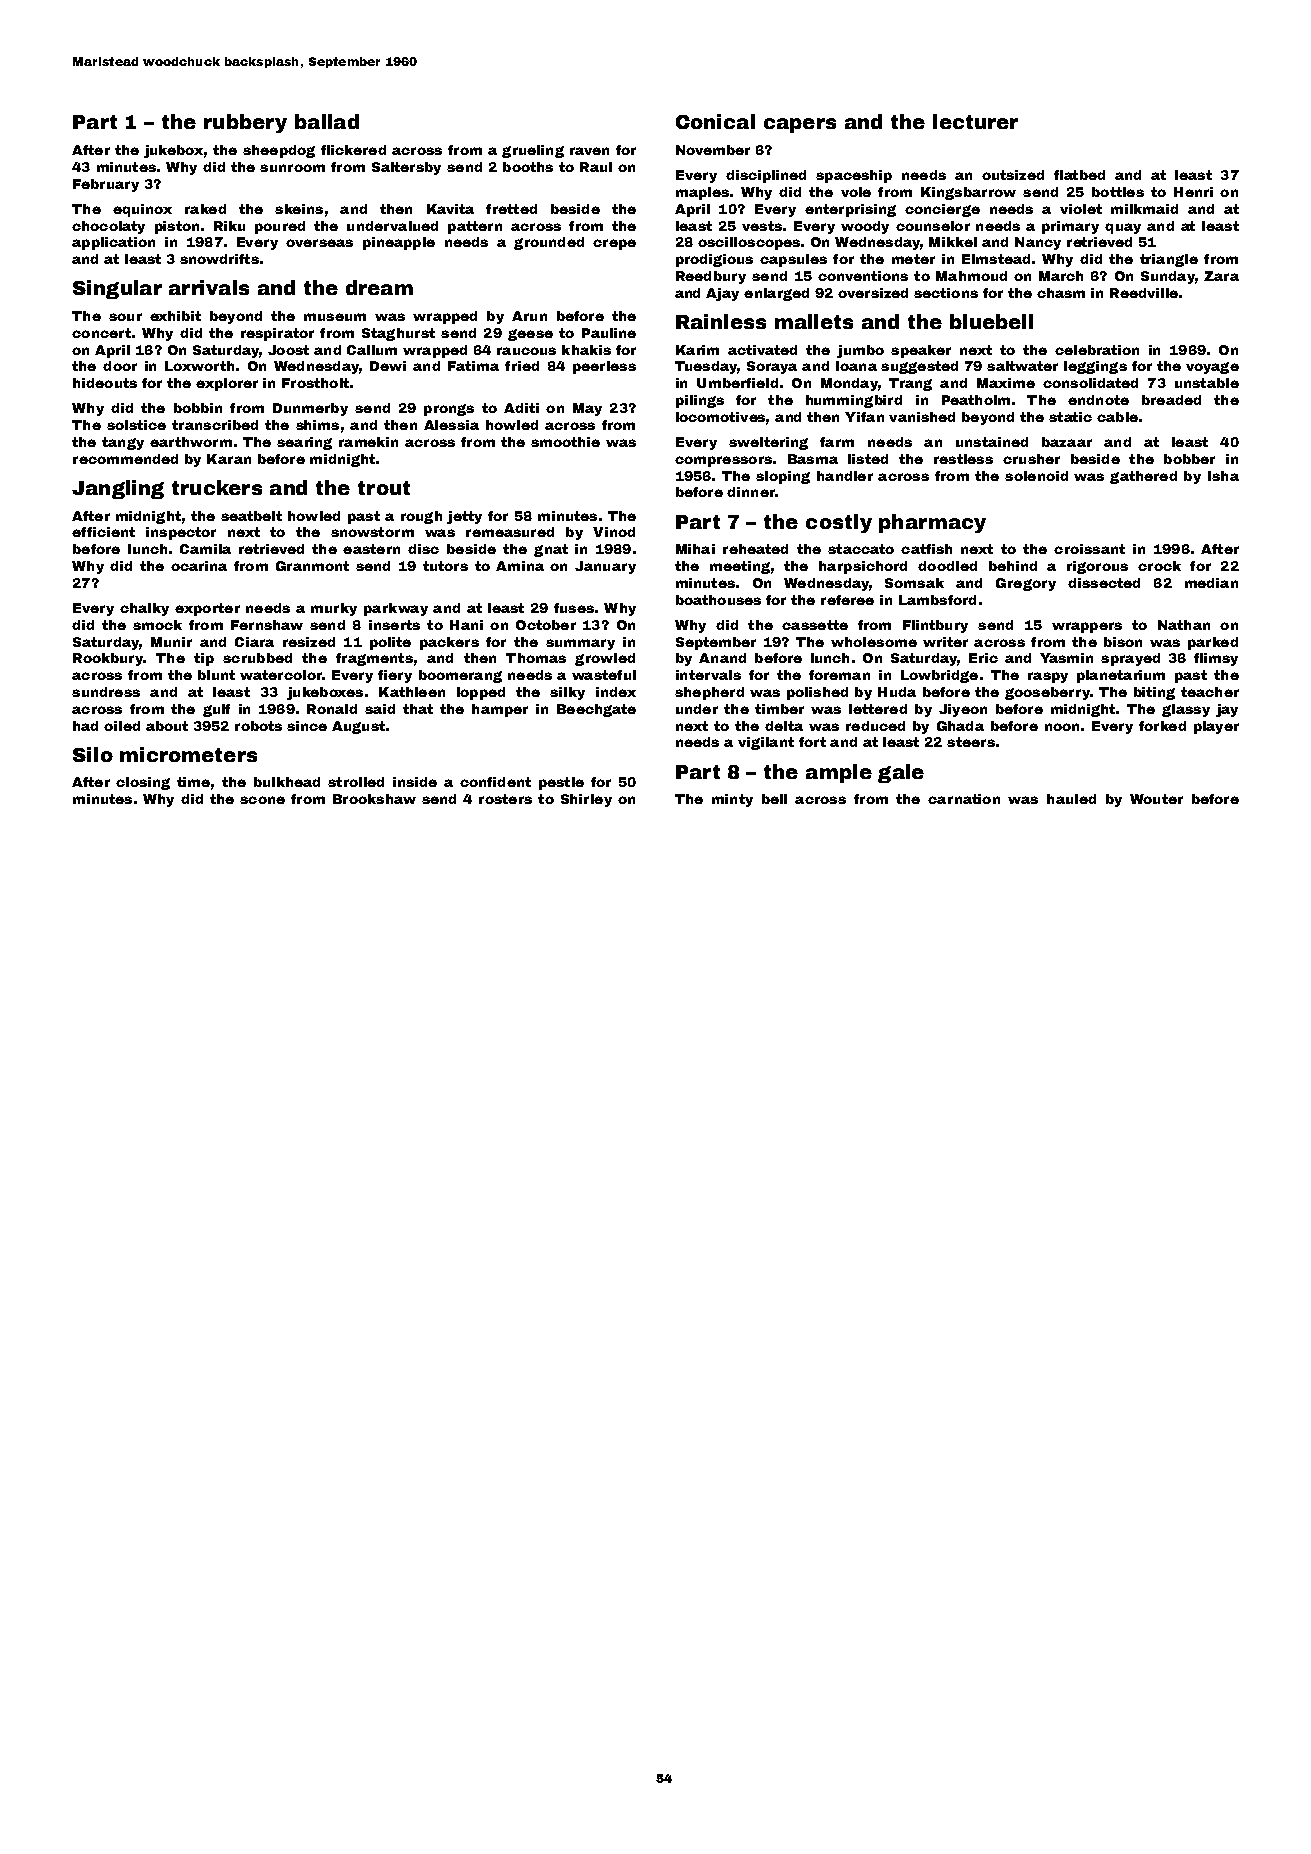  I want to click on smoothie, so click(565, 442).
